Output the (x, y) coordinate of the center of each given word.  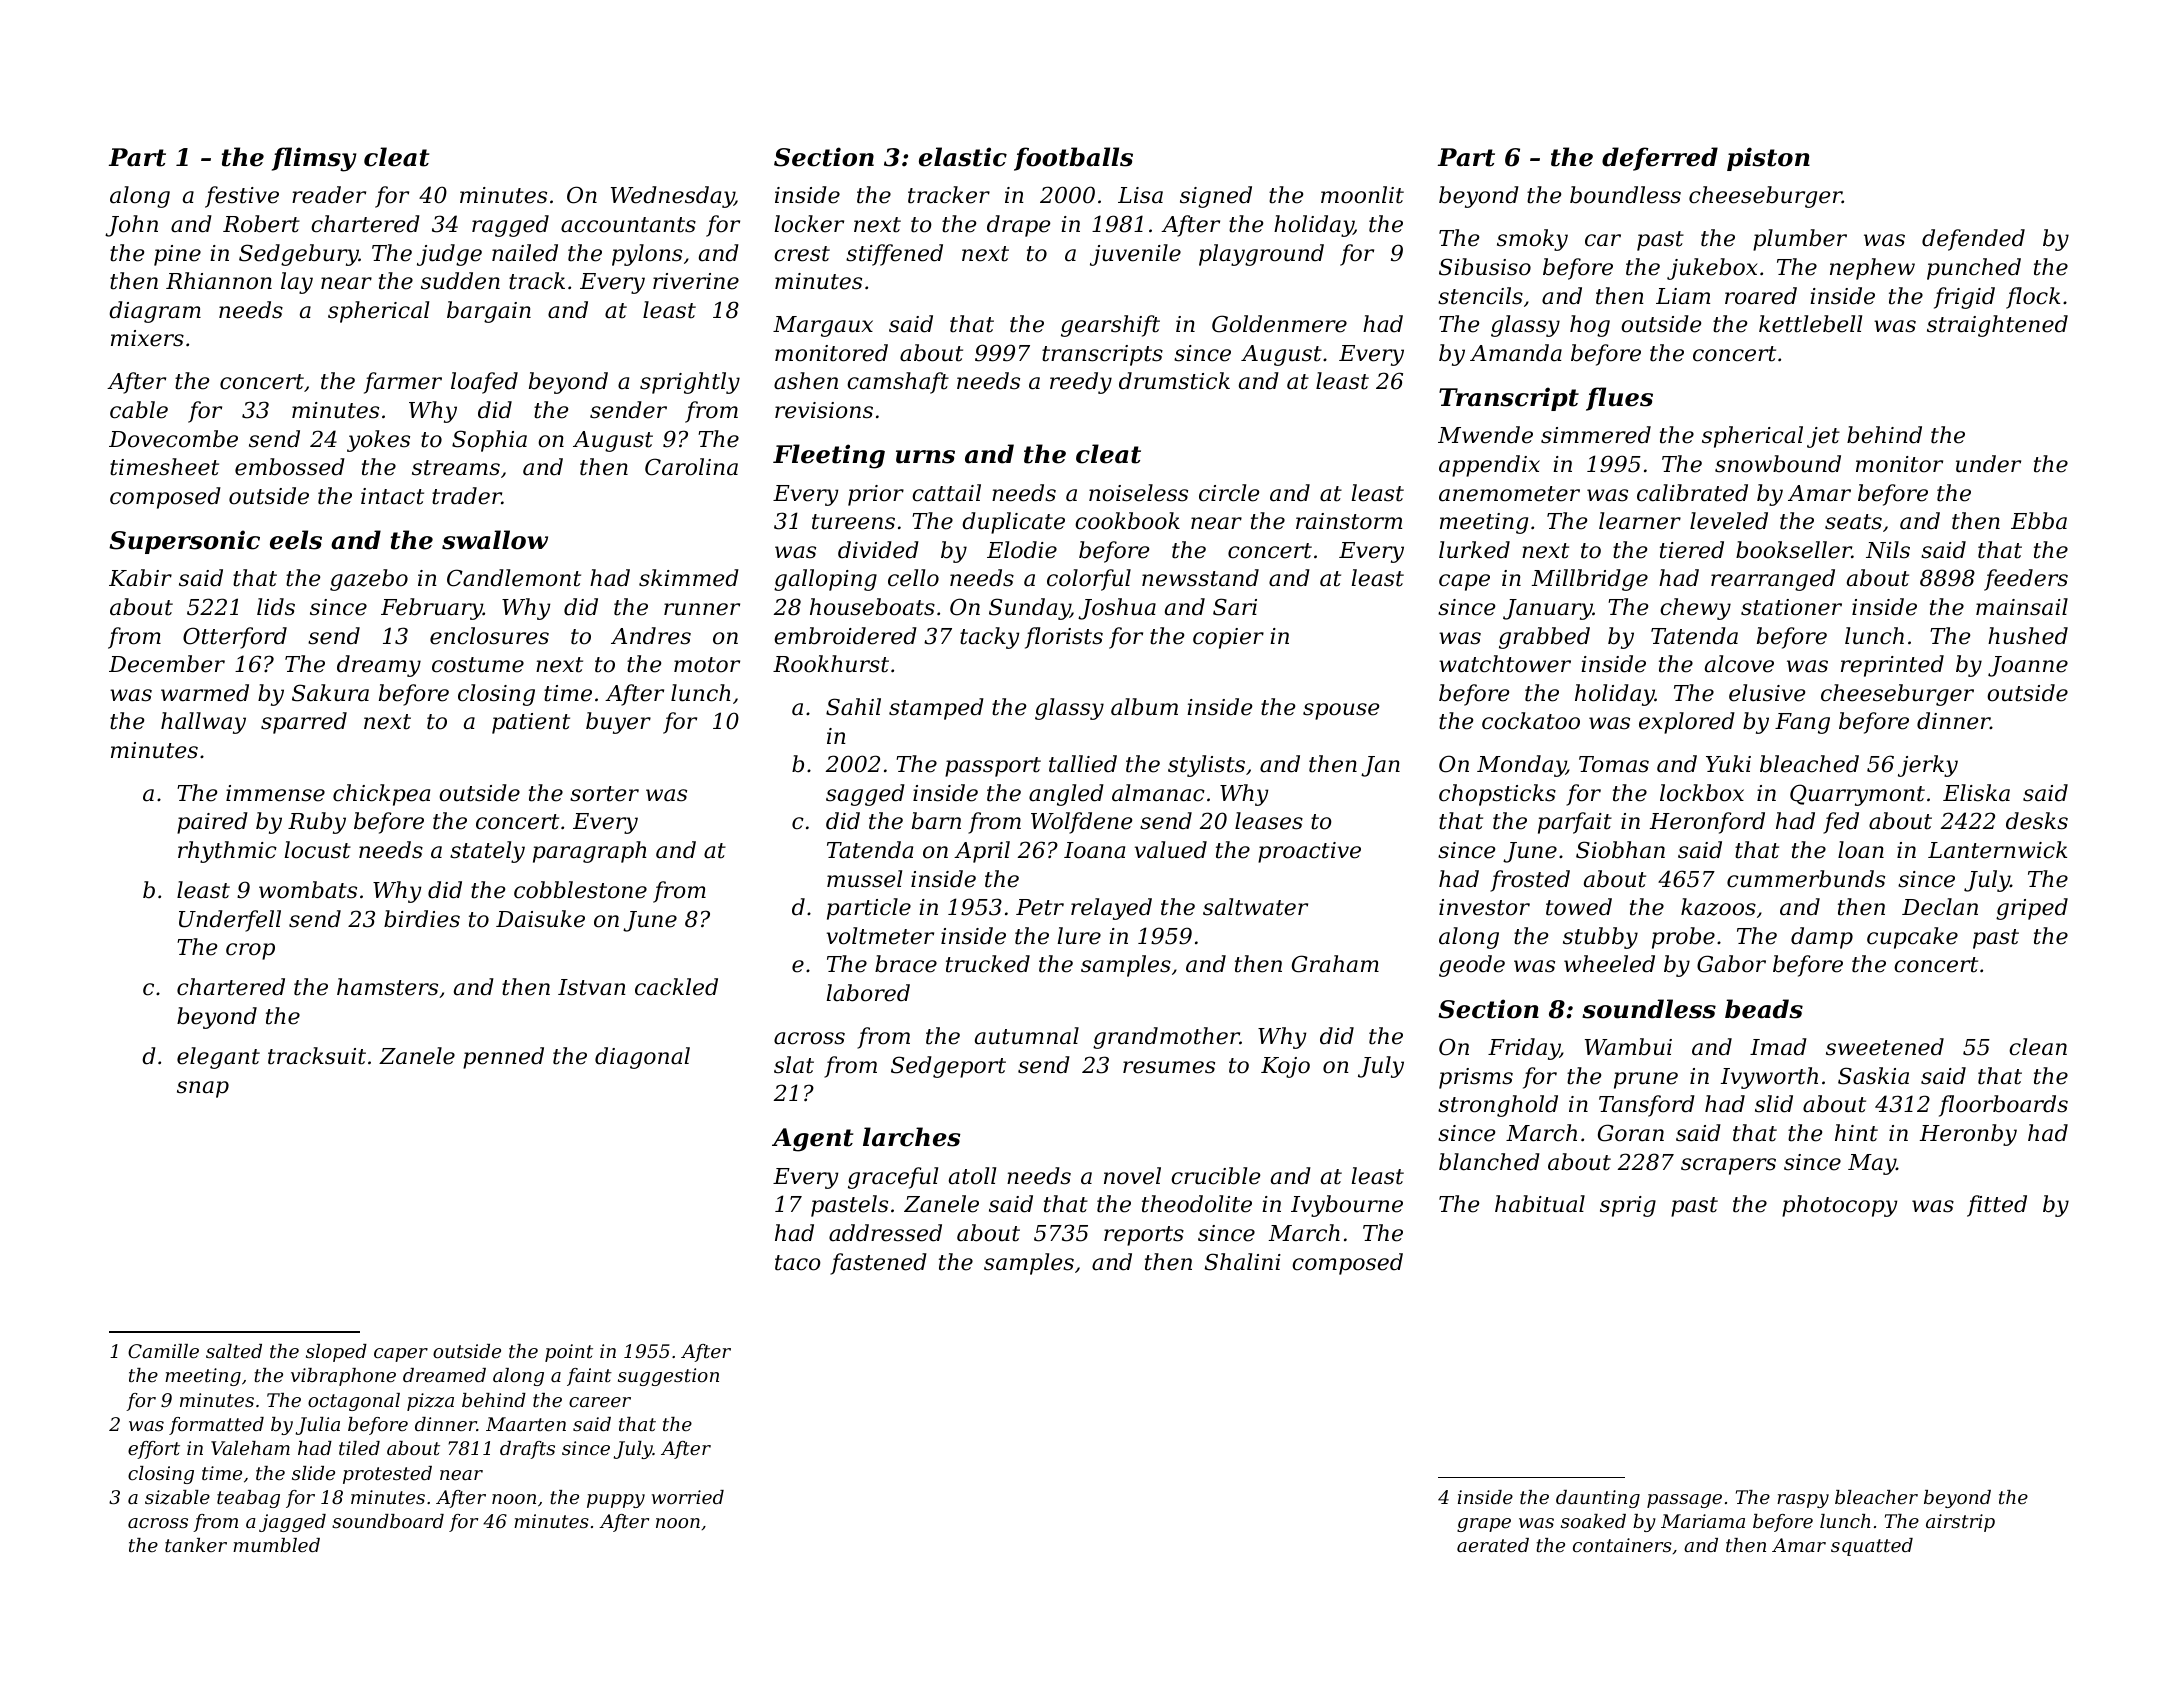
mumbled (276, 1545)
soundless (1649, 1009)
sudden (460, 281)
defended (1973, 240)
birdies (422, 919)
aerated (1493, 1545)
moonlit (1362, 195)
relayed (1111, 909)
